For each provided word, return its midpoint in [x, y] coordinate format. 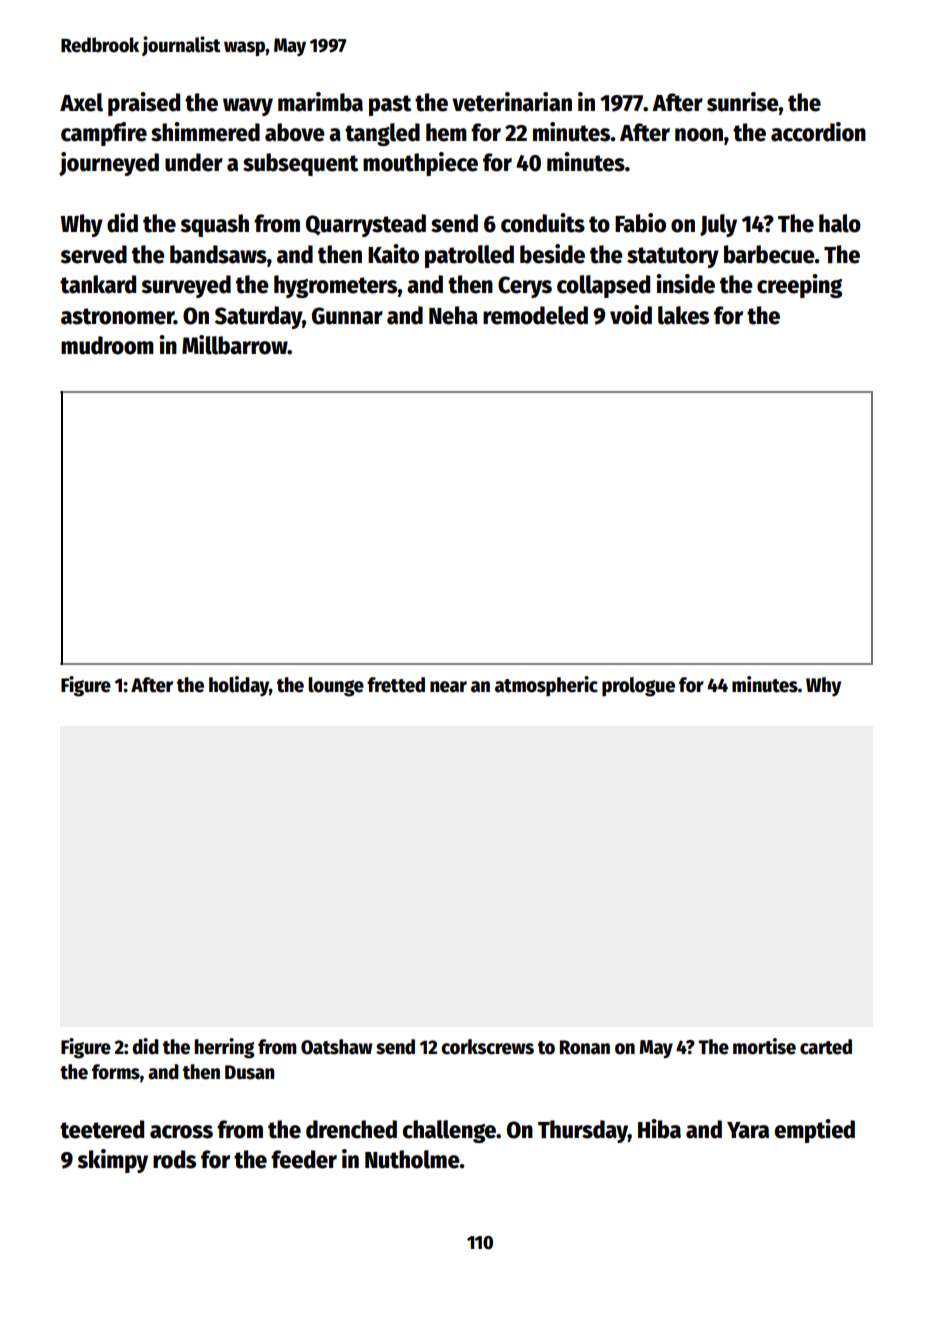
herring [224, 1048]
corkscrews [487, 1047]
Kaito [393, 254]
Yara [748, 1130]
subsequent [300, 164]
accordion [818, 132]
